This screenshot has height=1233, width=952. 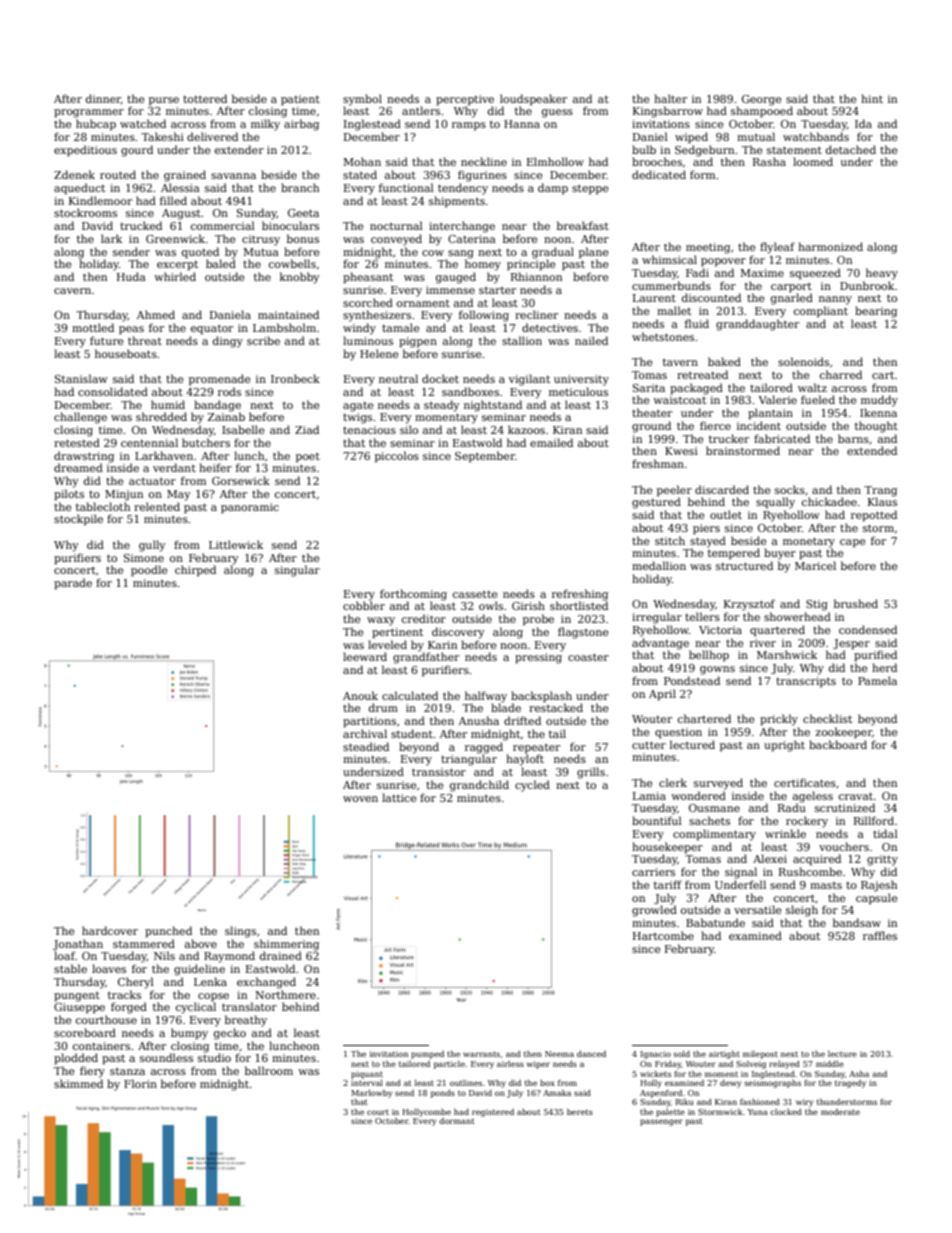 What do you see at coordinates (779, 720) in the screenshot?
I see `prickly` at bounding box center [779, 720].
